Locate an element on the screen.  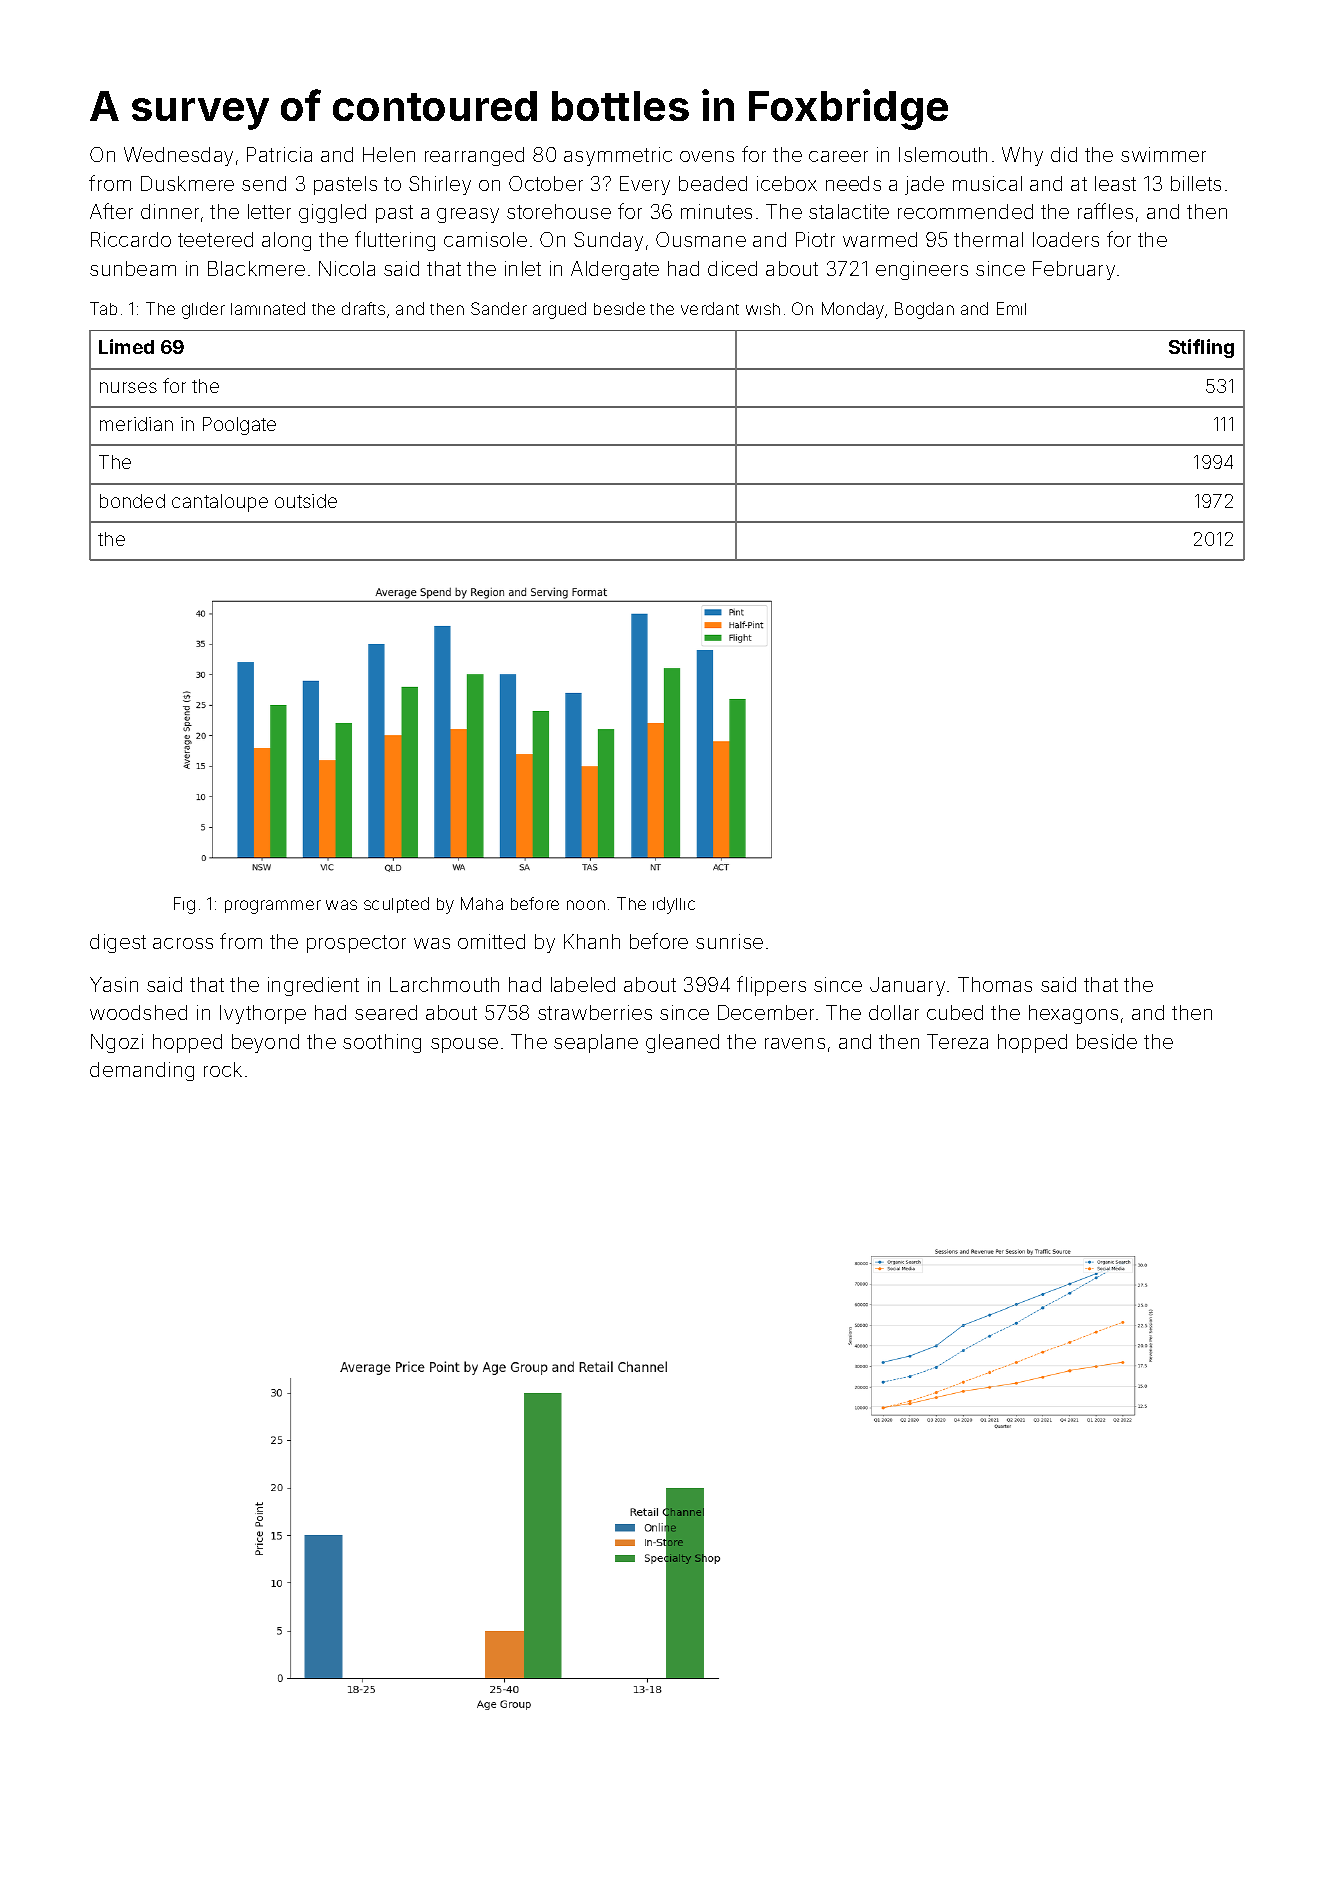
cantaloupe is located at coordinates (220, 503).
